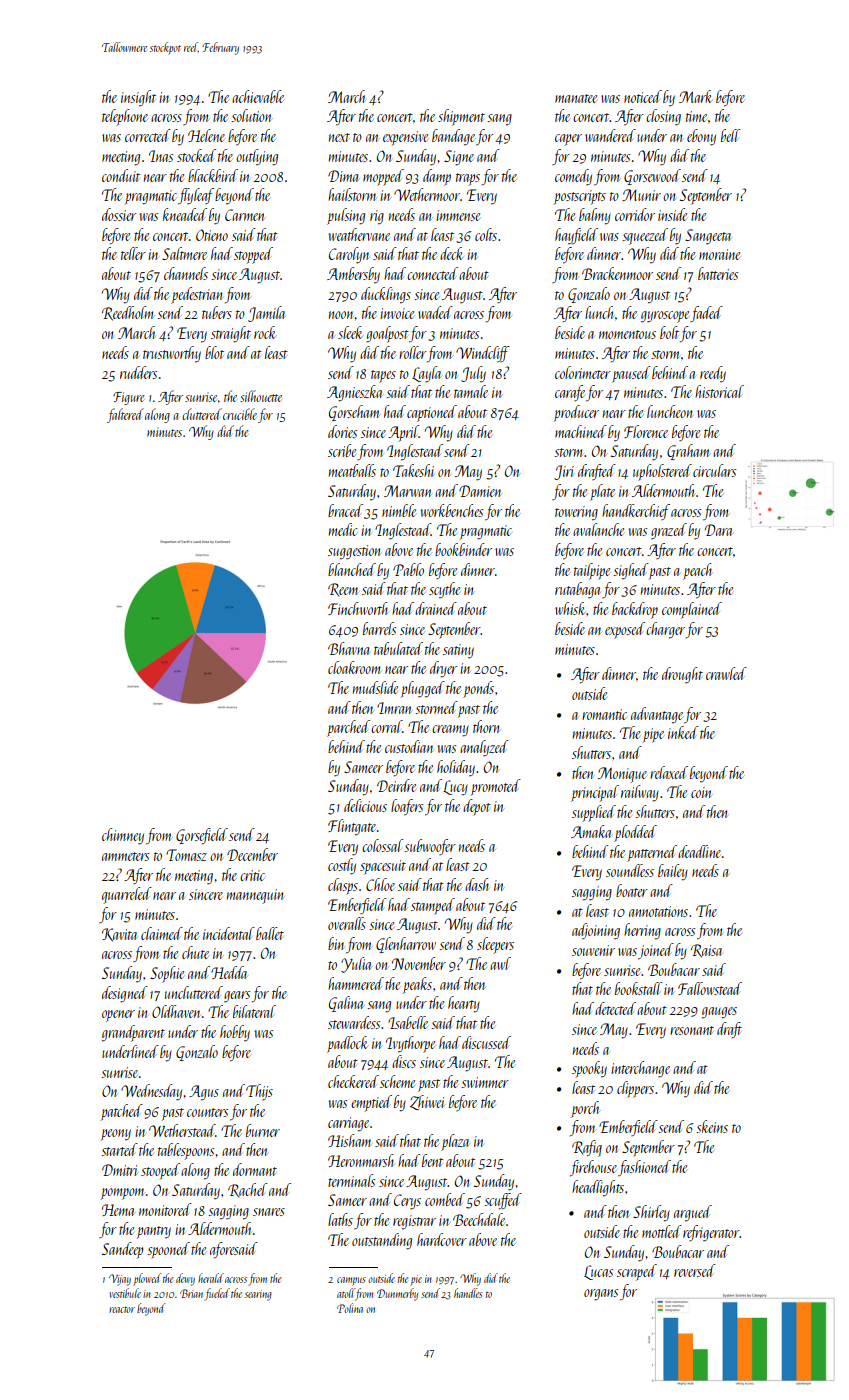 Image resolution: width=849 pixels, height=1400 pixels. Describe the element at coordinates (643, 96) in the image. I see `noticed` at that location.
